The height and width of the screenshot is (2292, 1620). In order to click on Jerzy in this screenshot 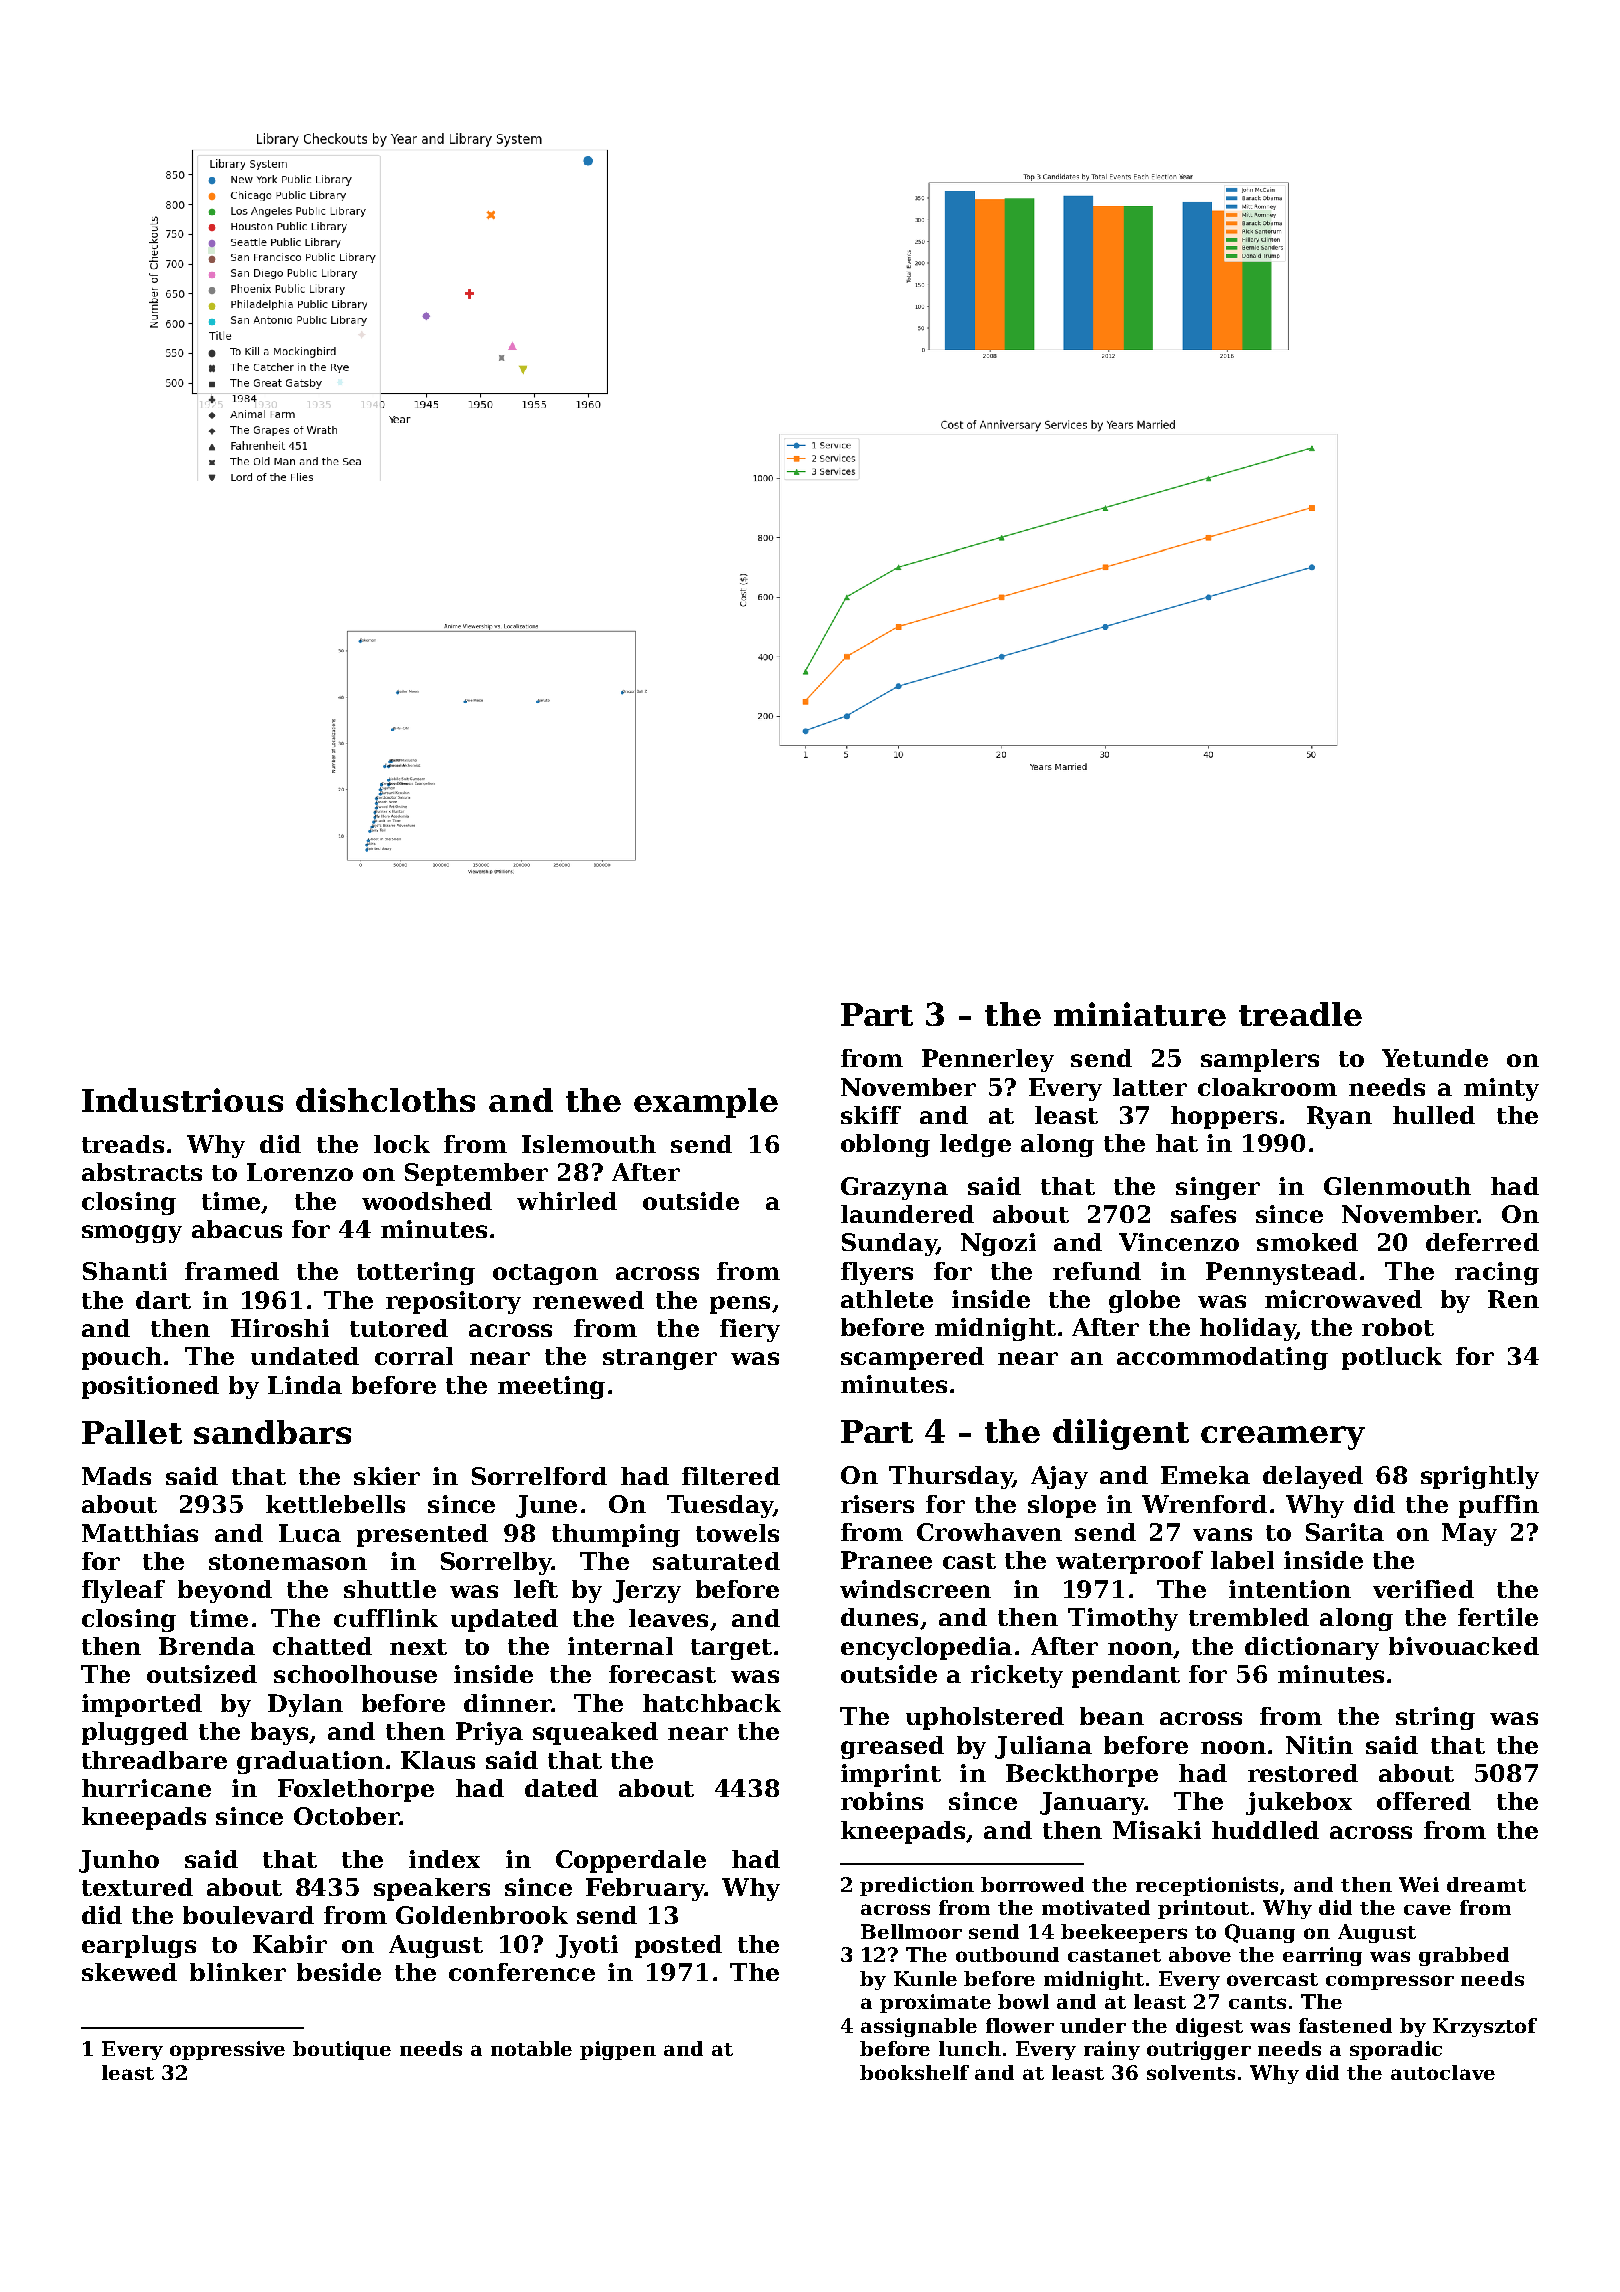, I will do `click(647, 1591)`.
